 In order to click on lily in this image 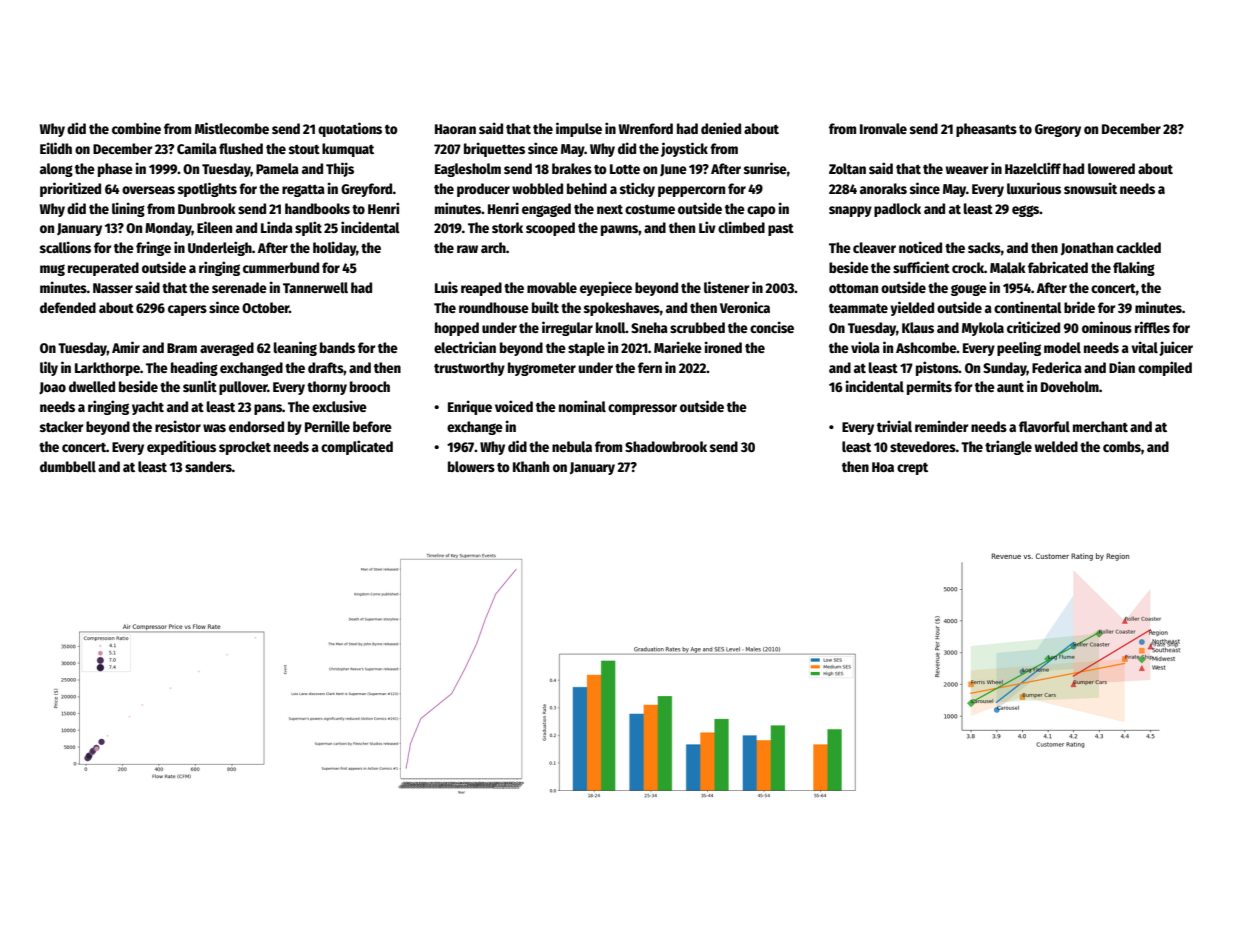, I will do `click(49, 368)`.
